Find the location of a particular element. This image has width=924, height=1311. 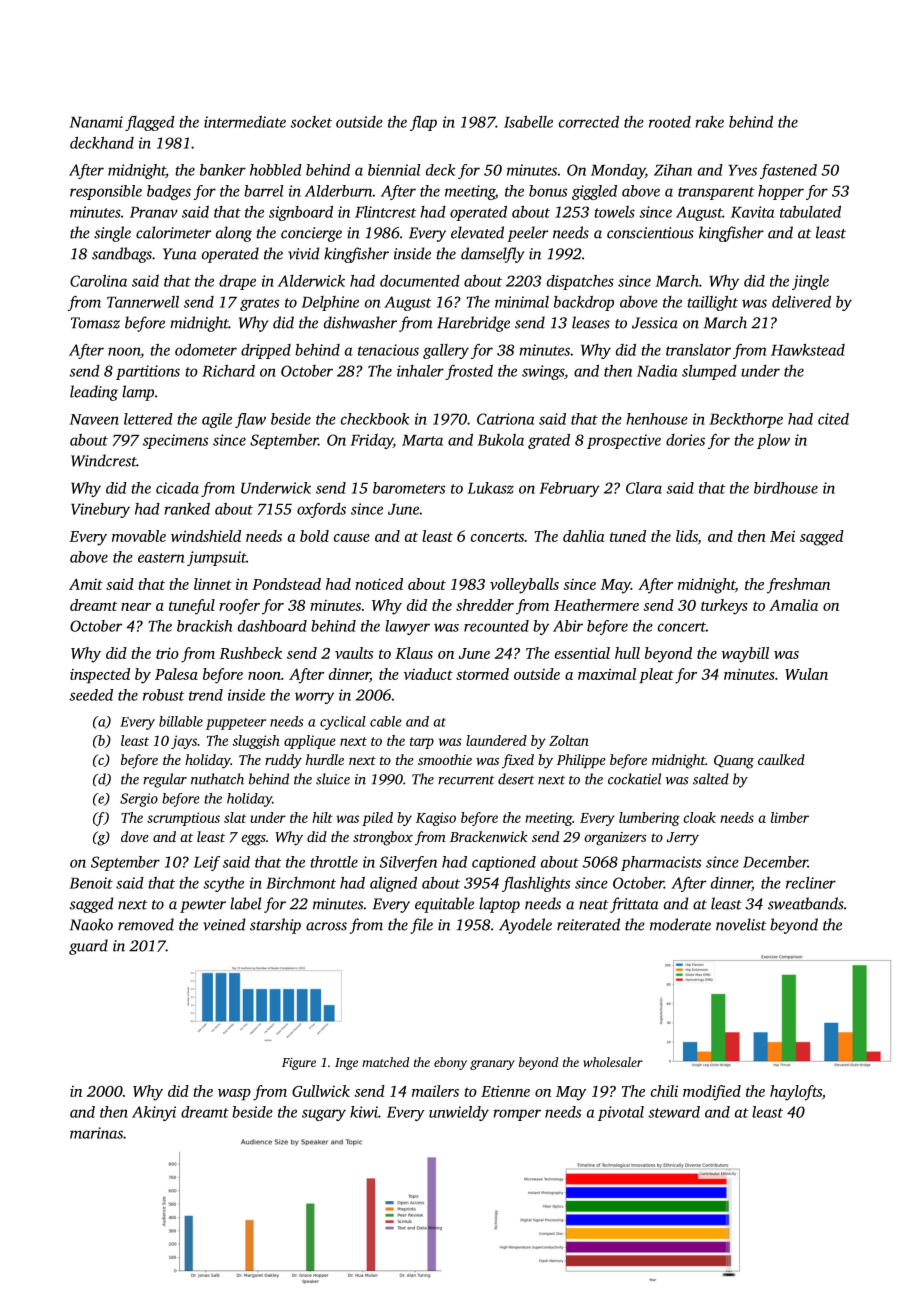

file is located at coordinates (421, 926).
